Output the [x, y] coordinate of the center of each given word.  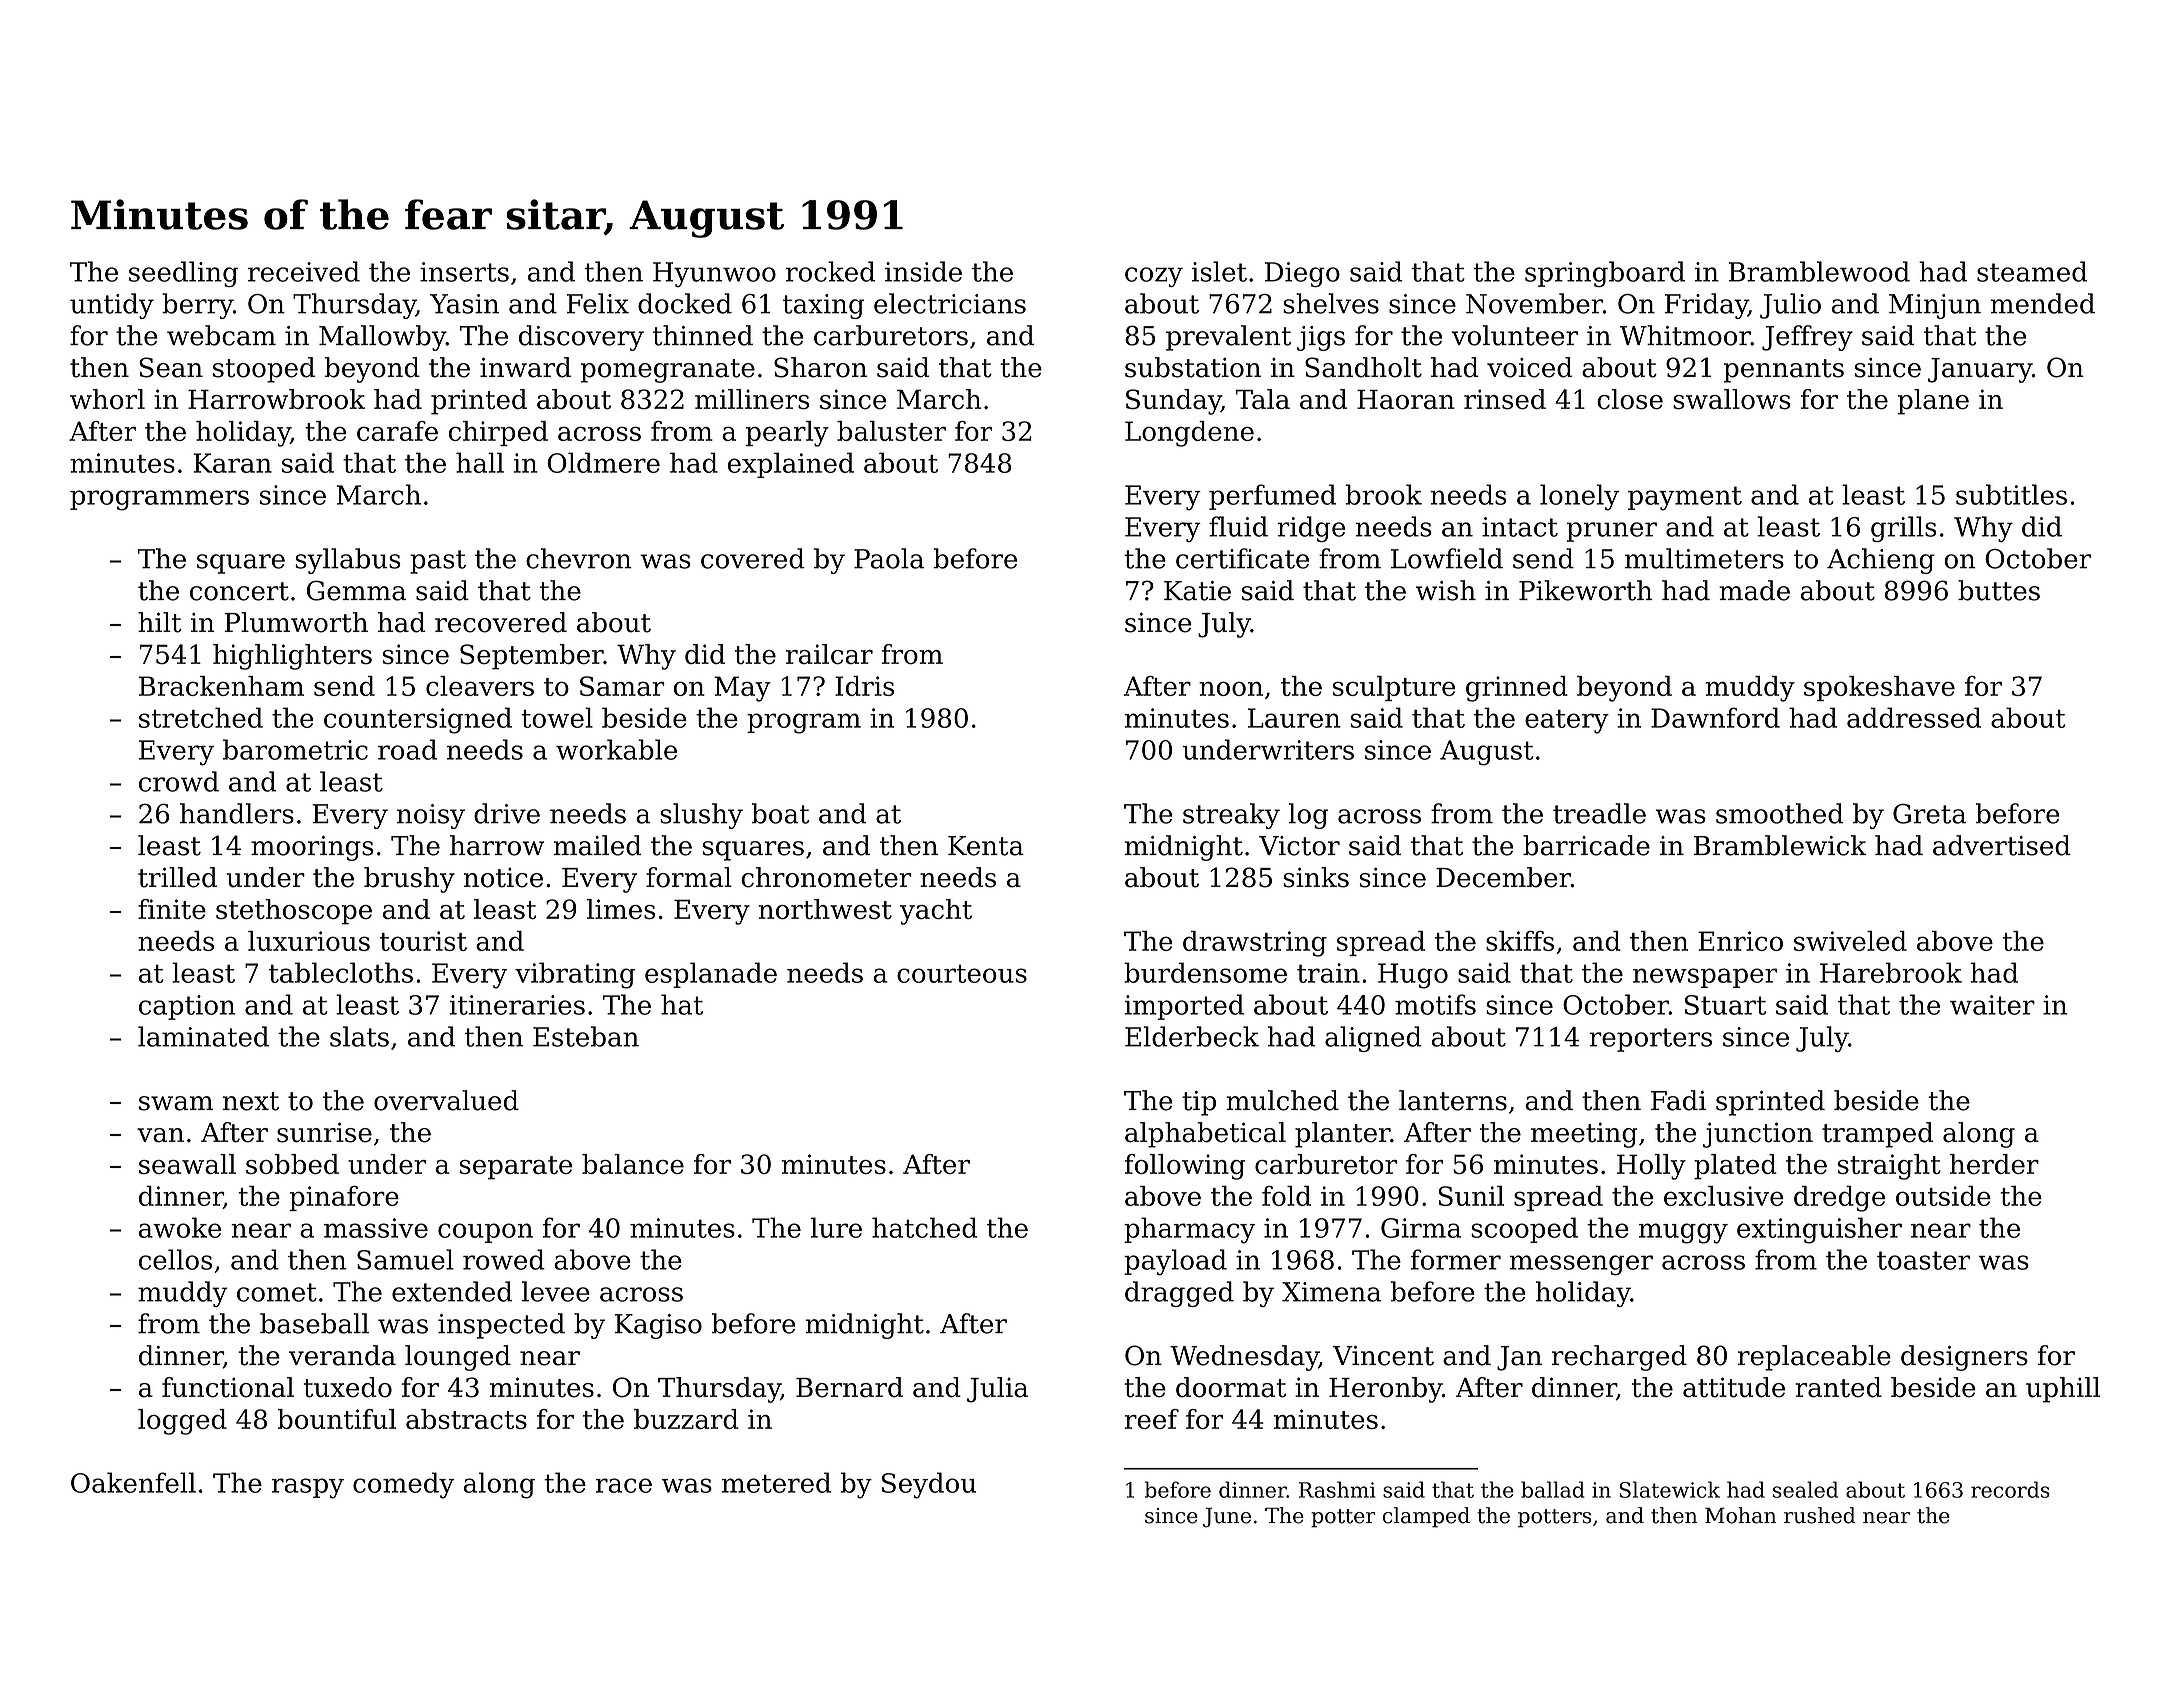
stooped [264, 370]
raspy [308, 1488]
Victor [1299, 846]
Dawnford [1715, 717]
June [1227, 1517]
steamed [2032, 271]
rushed [1820, 1515]
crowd [179, 781]
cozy [1154, 277]
